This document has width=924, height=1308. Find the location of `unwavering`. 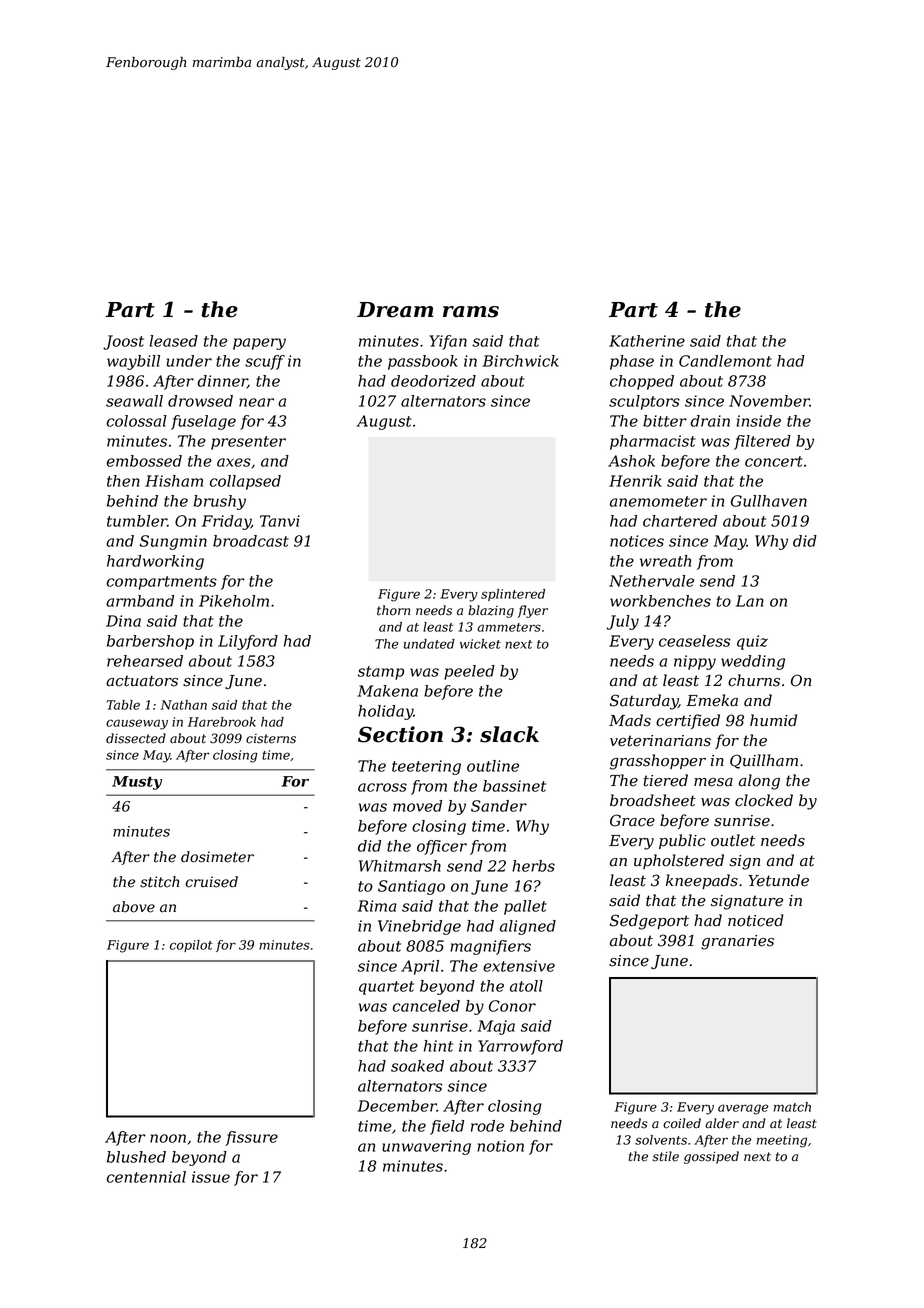

unwavering is located at coordinates (426, 1147).
